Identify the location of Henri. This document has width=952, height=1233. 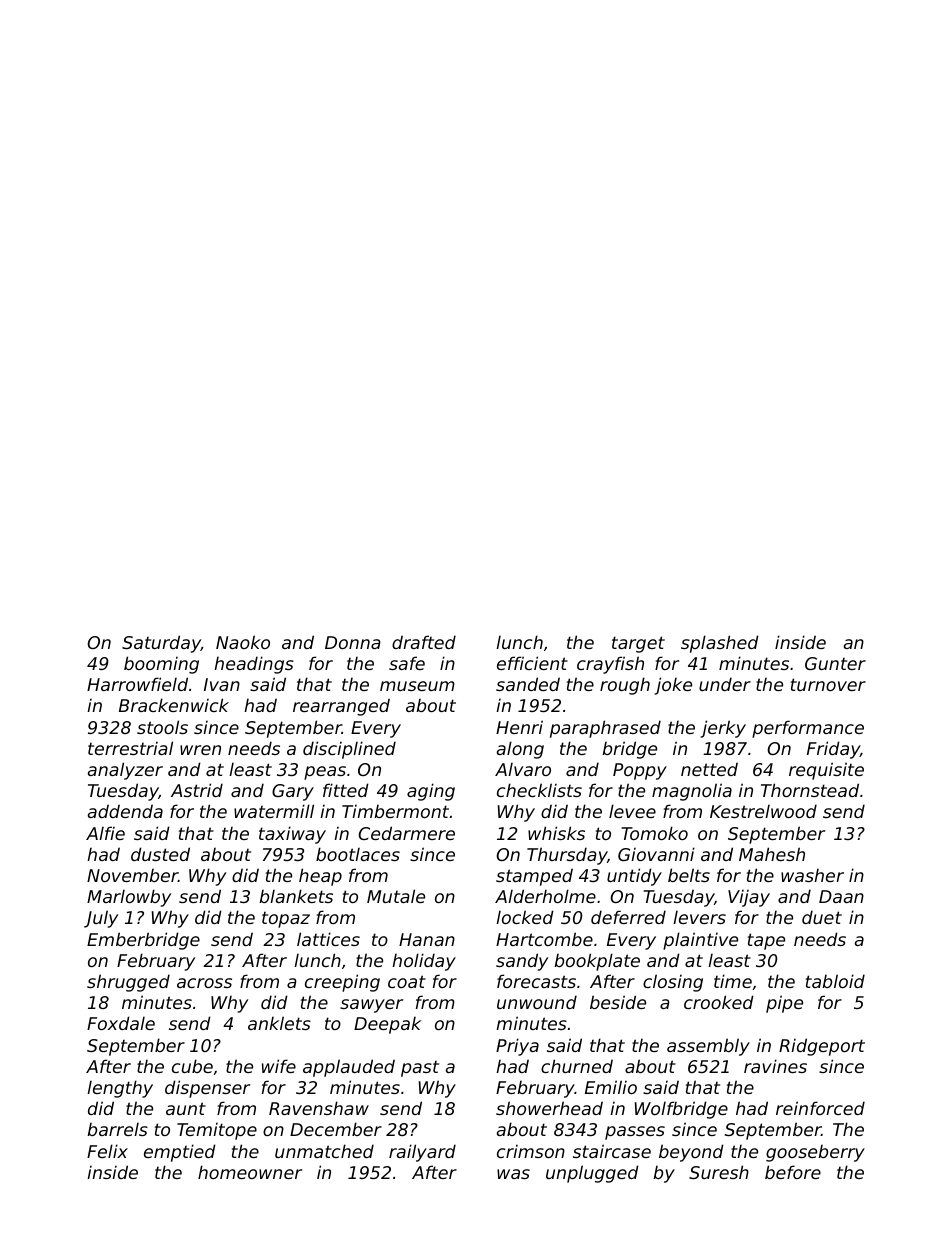
(519, 727).
